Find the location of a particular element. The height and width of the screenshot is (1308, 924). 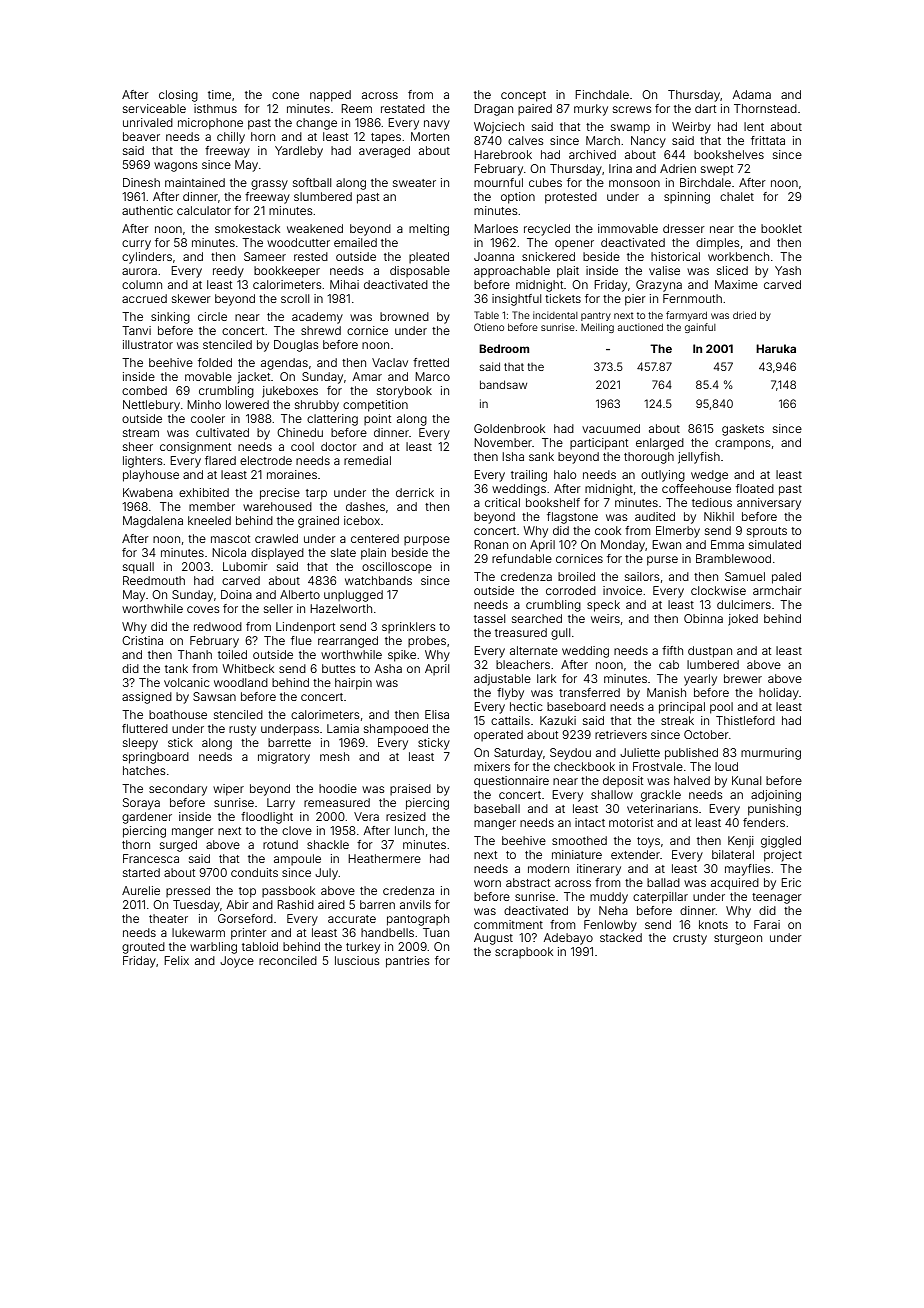

Fenlowby is located at coordinates (610, 926).
